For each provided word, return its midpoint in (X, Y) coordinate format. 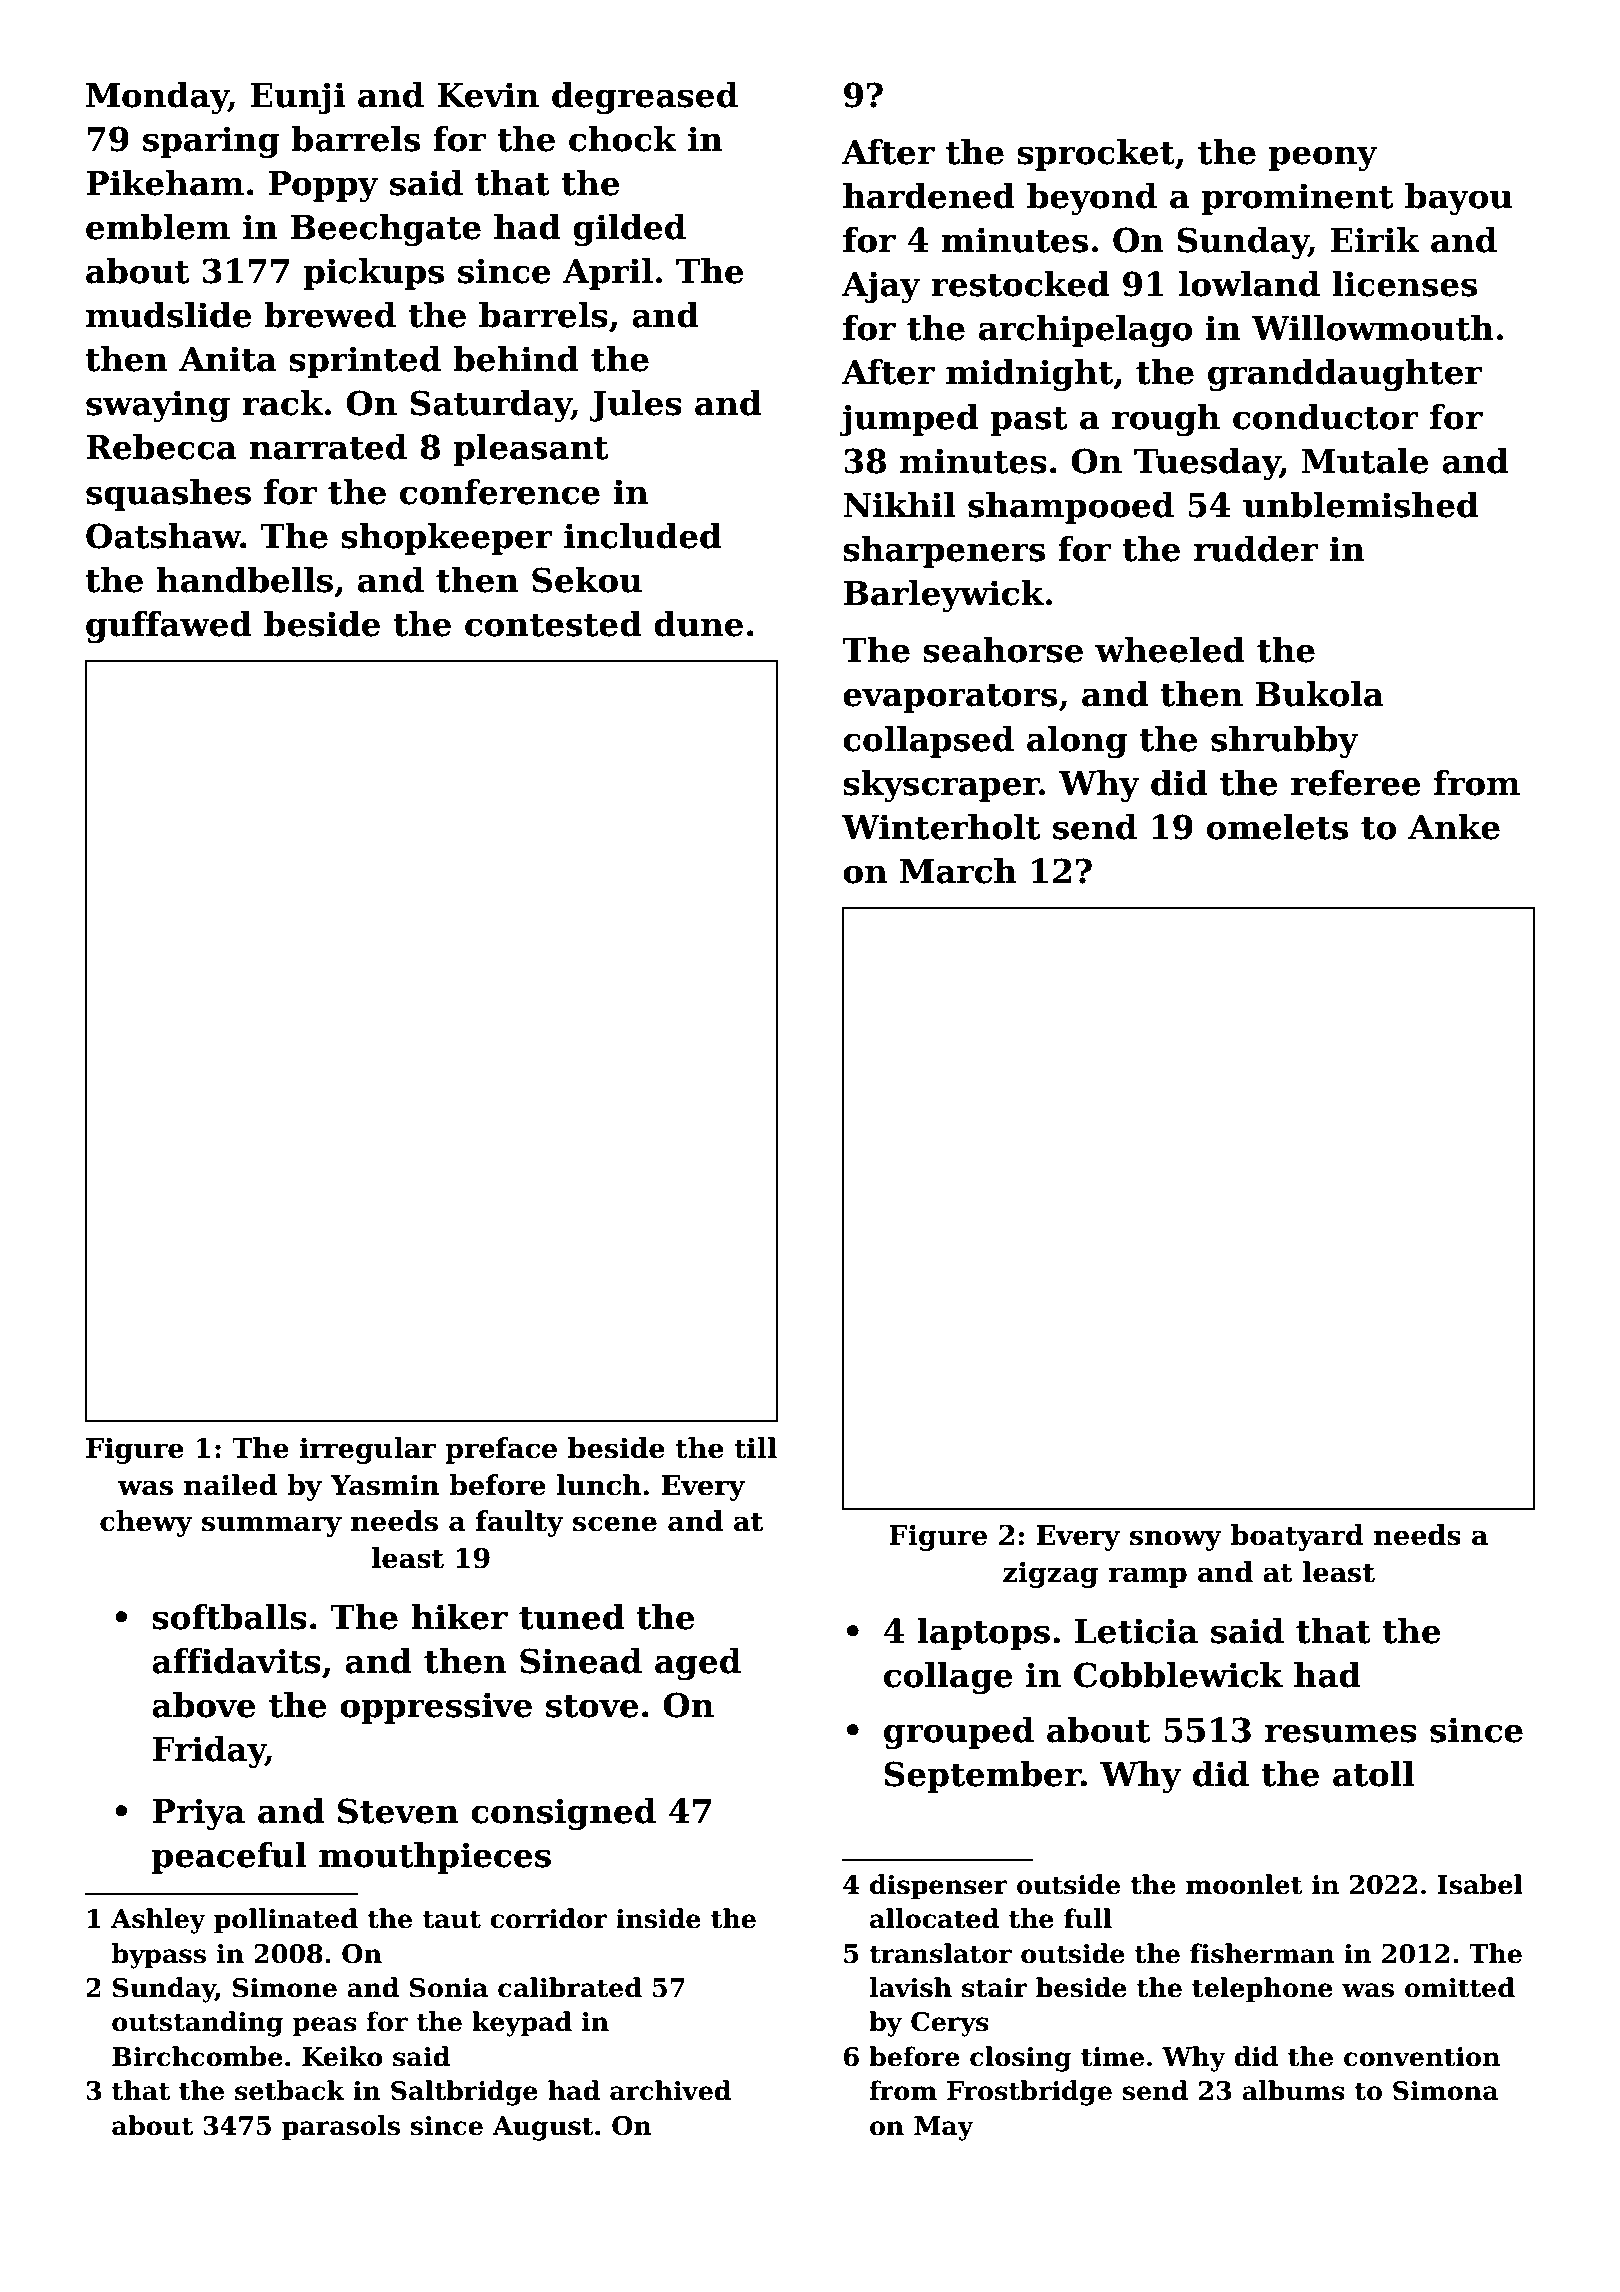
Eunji (297, 98)
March (958, 871)
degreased (645, 98)
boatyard (1297, 1537)
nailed (230, 1485)
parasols (341, 2127)
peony (1323, 158)
